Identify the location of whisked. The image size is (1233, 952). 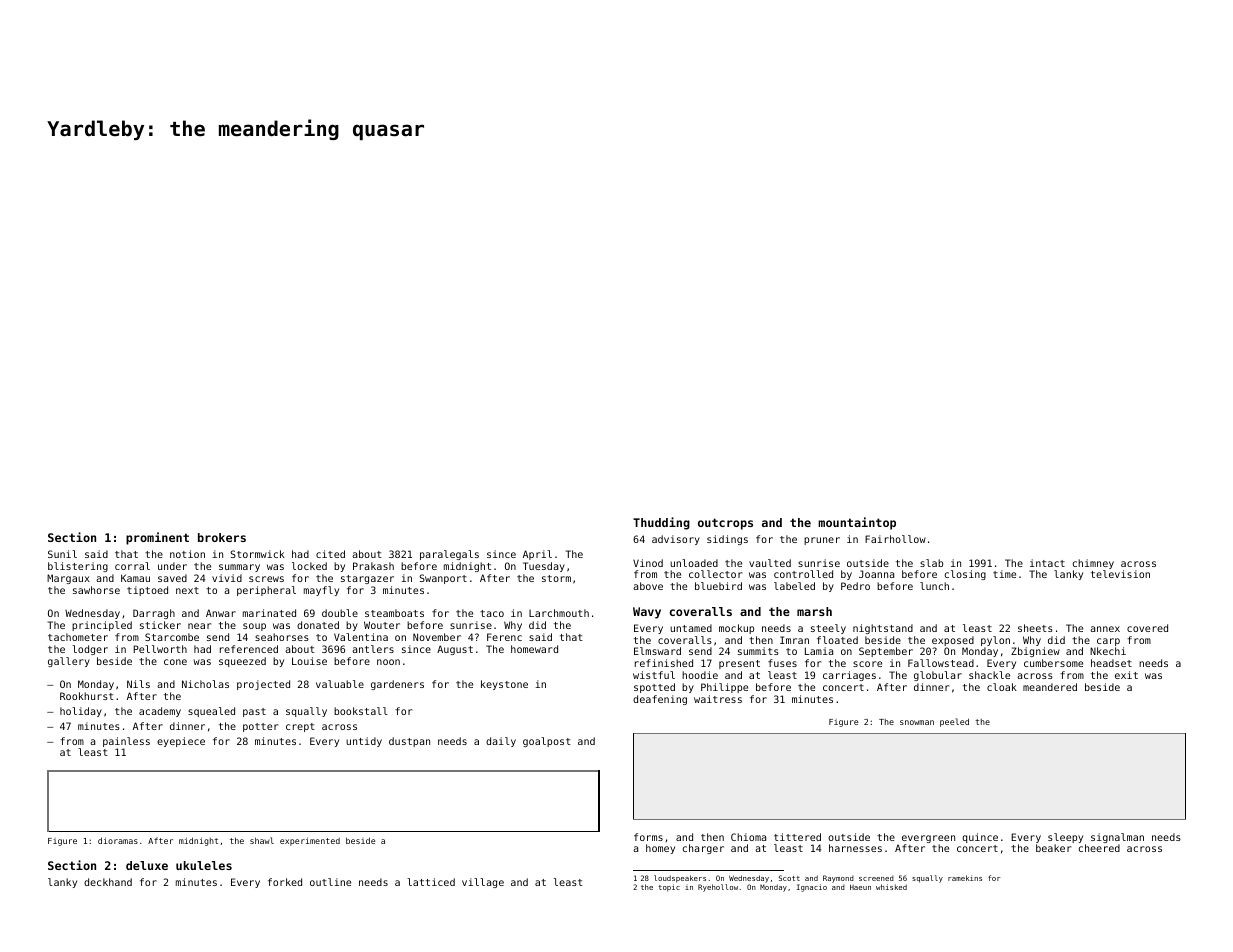
(891, 887).
